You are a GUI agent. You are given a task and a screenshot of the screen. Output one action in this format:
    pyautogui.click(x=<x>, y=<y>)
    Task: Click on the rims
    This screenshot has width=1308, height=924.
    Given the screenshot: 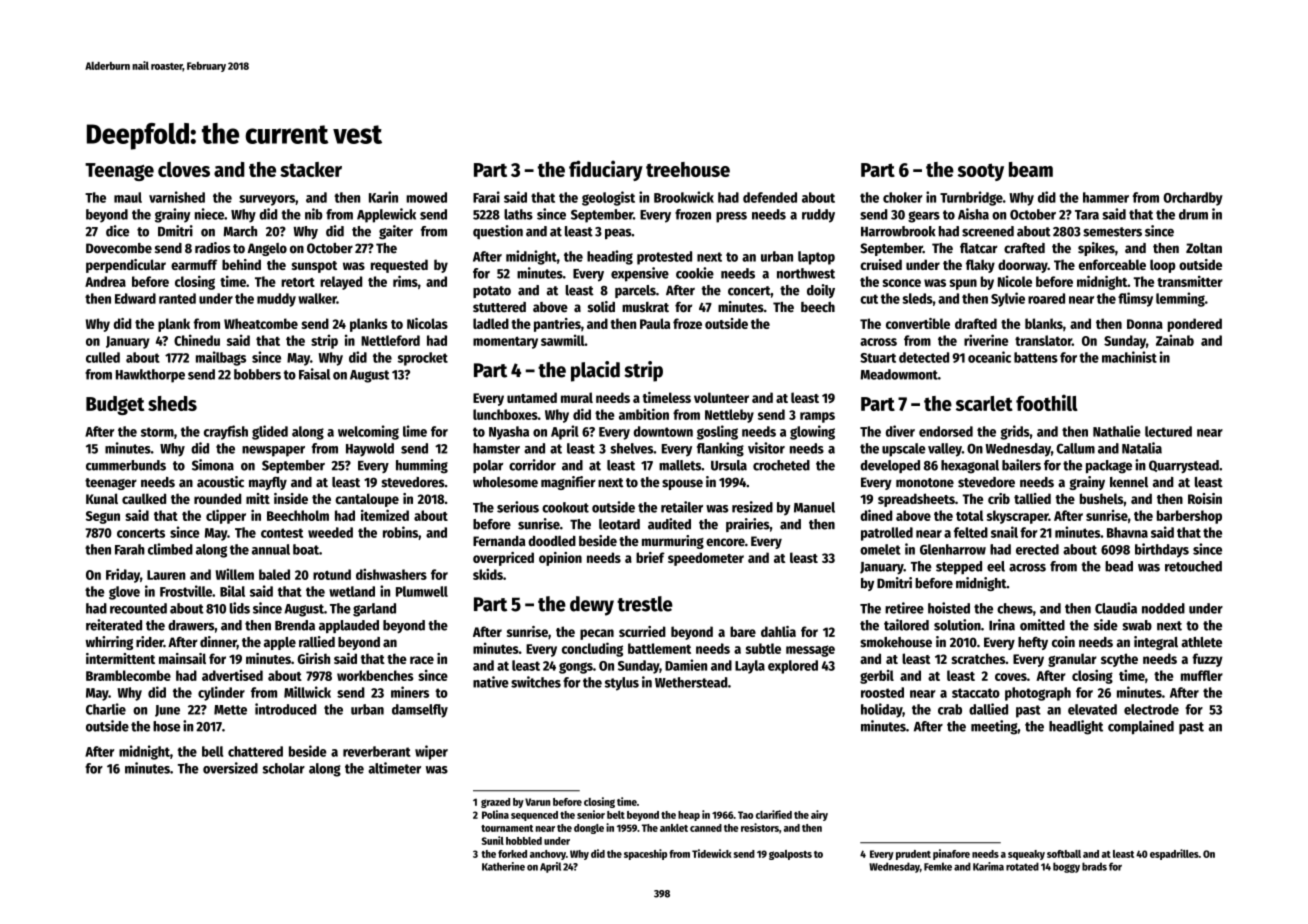 What is the action you would take?
    pyautogui.click(x=405, y=281)
